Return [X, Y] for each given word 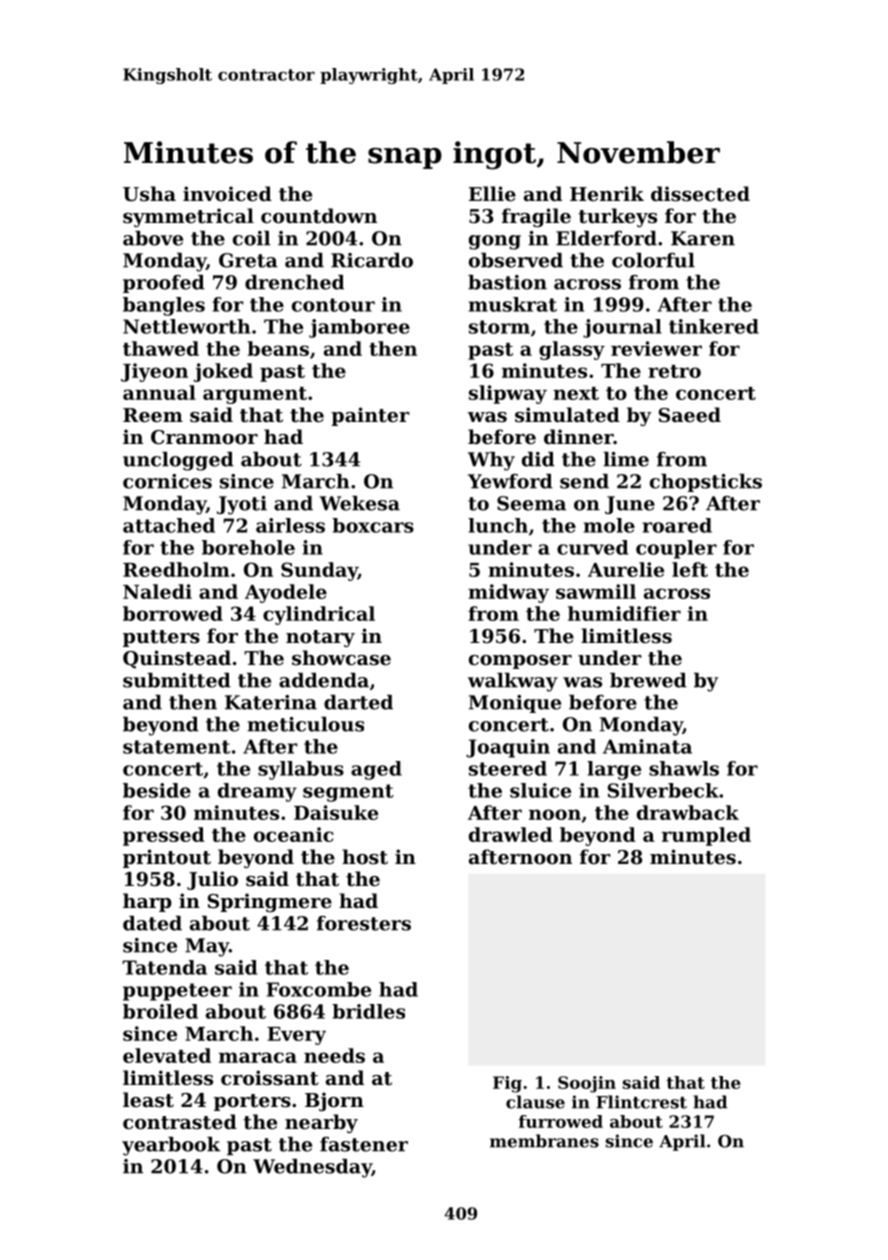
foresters [364, 923]
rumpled [706, 836]
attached [169, 525]
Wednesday [312, 1168]
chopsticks [706, 483]
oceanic [293, 834]
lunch [498, 525]
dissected [700, 194]
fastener [364, 1144]
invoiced [227, 193]
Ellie [492, 193]
